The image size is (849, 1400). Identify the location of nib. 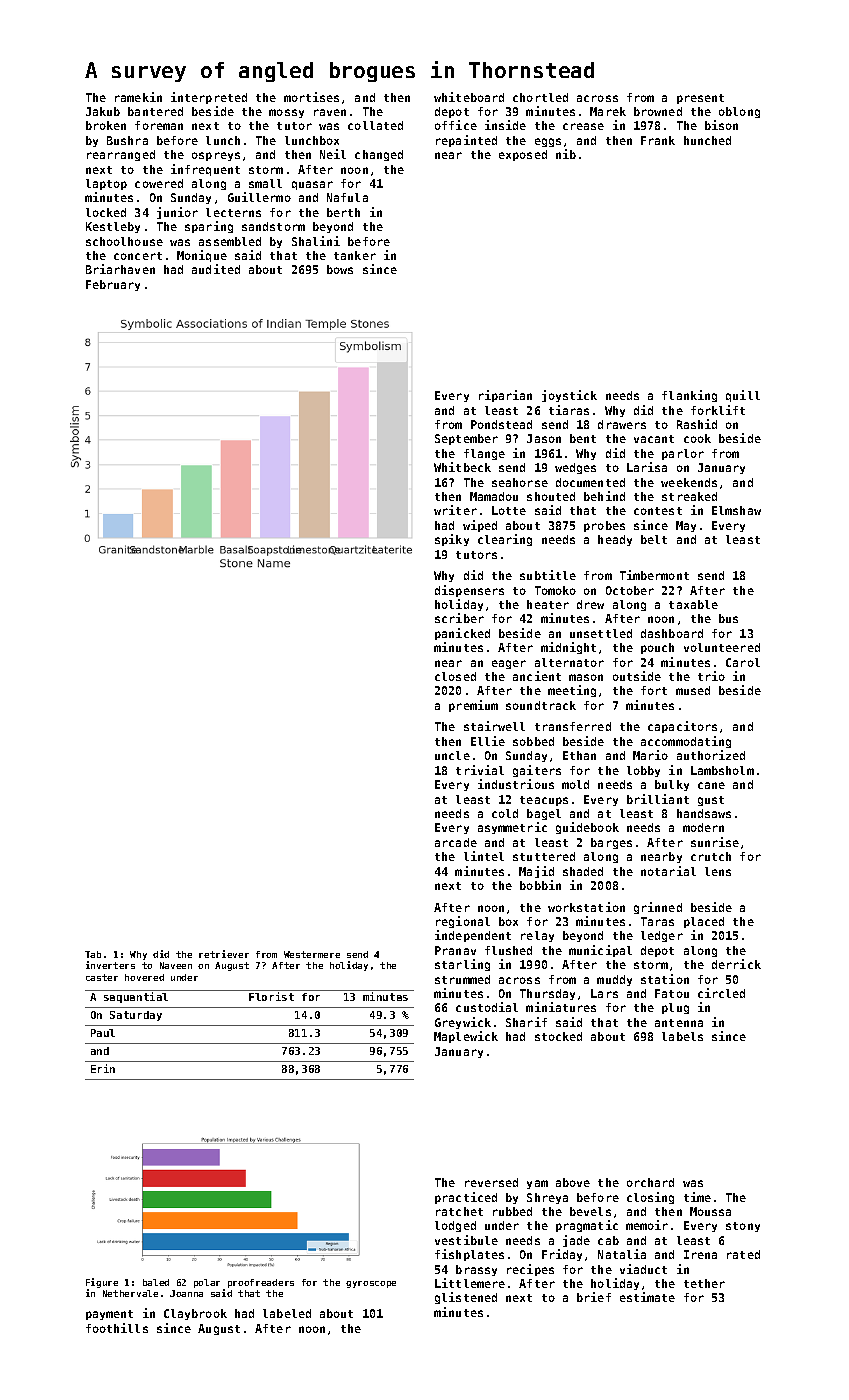
(566, 154).
